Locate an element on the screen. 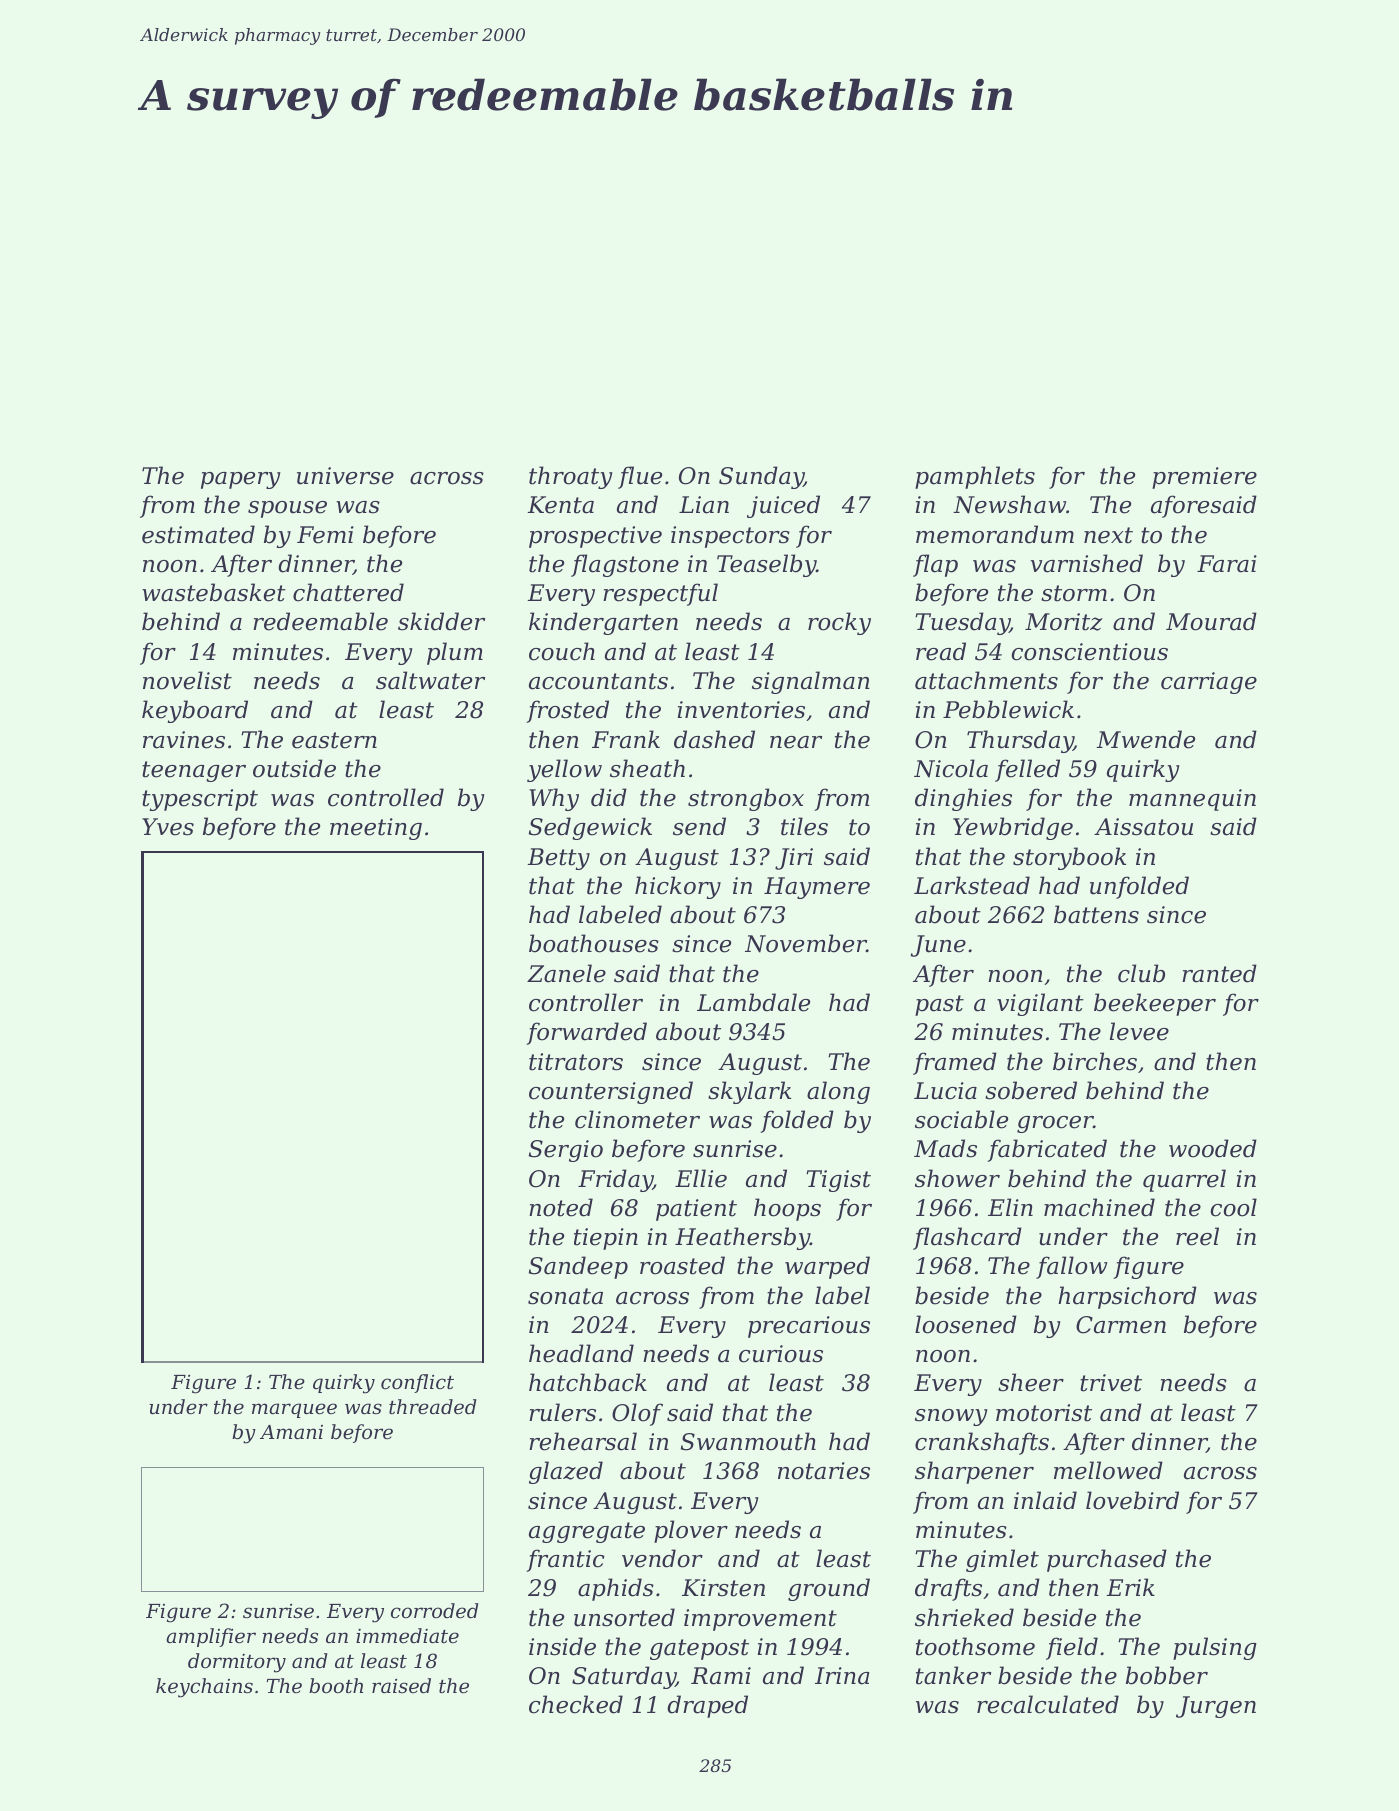  typescript is located at coordinates (200, 800).
